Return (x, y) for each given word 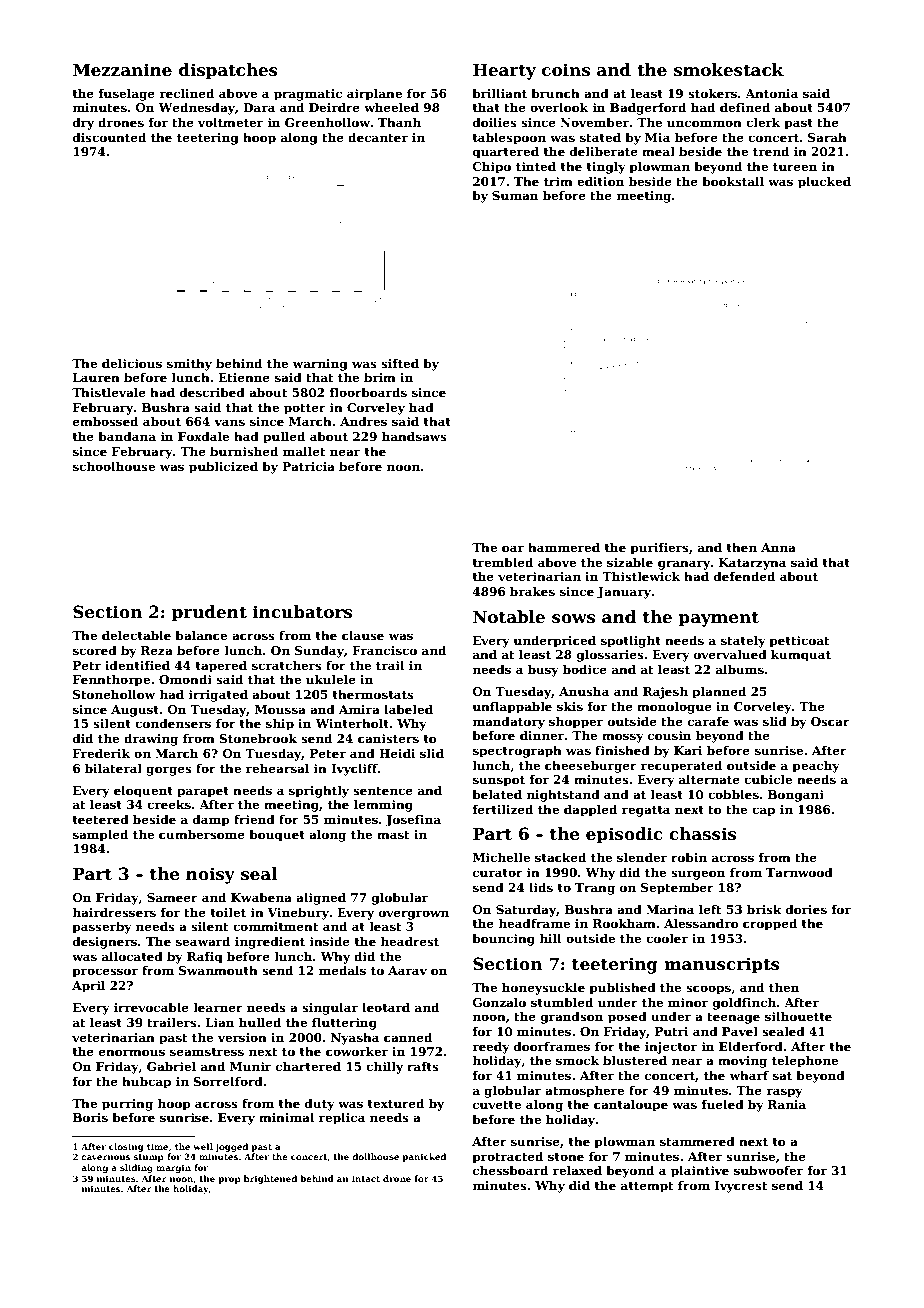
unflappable (512, 707)
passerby (102, 927)
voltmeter (230, 122)
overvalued (730, 654)
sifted (400, 363)
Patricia (308, 466)
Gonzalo (499, 1002)
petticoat (800, 642)
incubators (302, 612)
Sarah (827, 137)
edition (600, 181)
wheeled (391, 107)
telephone (805, 1061)
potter (305, 409)
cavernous (105, 1157)
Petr (87, 665)
